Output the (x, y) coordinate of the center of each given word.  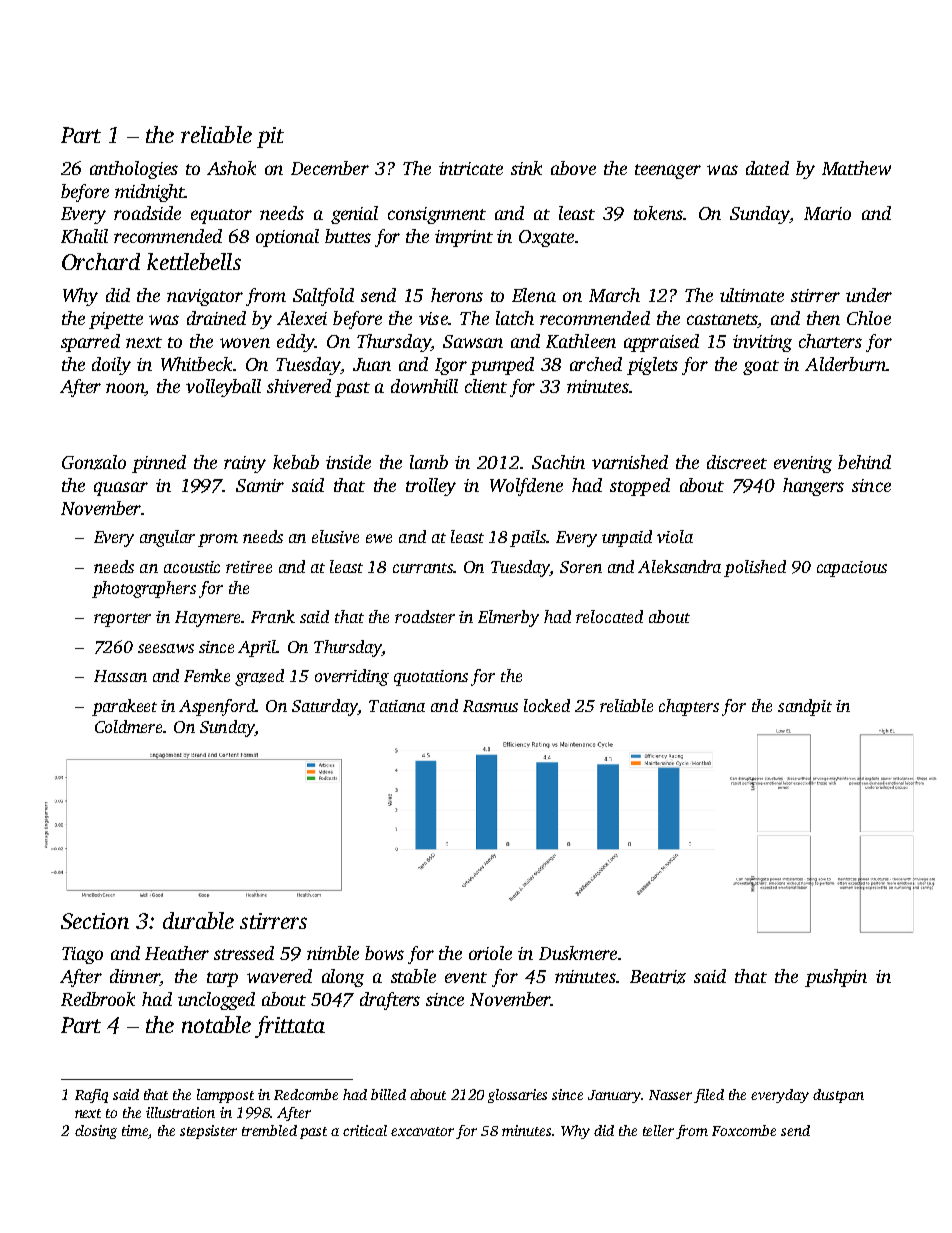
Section (95, 921)
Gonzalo (94, 462)
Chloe (869, 318)
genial (354, 215)
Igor (451, 366)
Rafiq (91, 1096)
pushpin (836, 978)
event (466, 977)
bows (384, 953)
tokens (658, 213)
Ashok (231, 168)
